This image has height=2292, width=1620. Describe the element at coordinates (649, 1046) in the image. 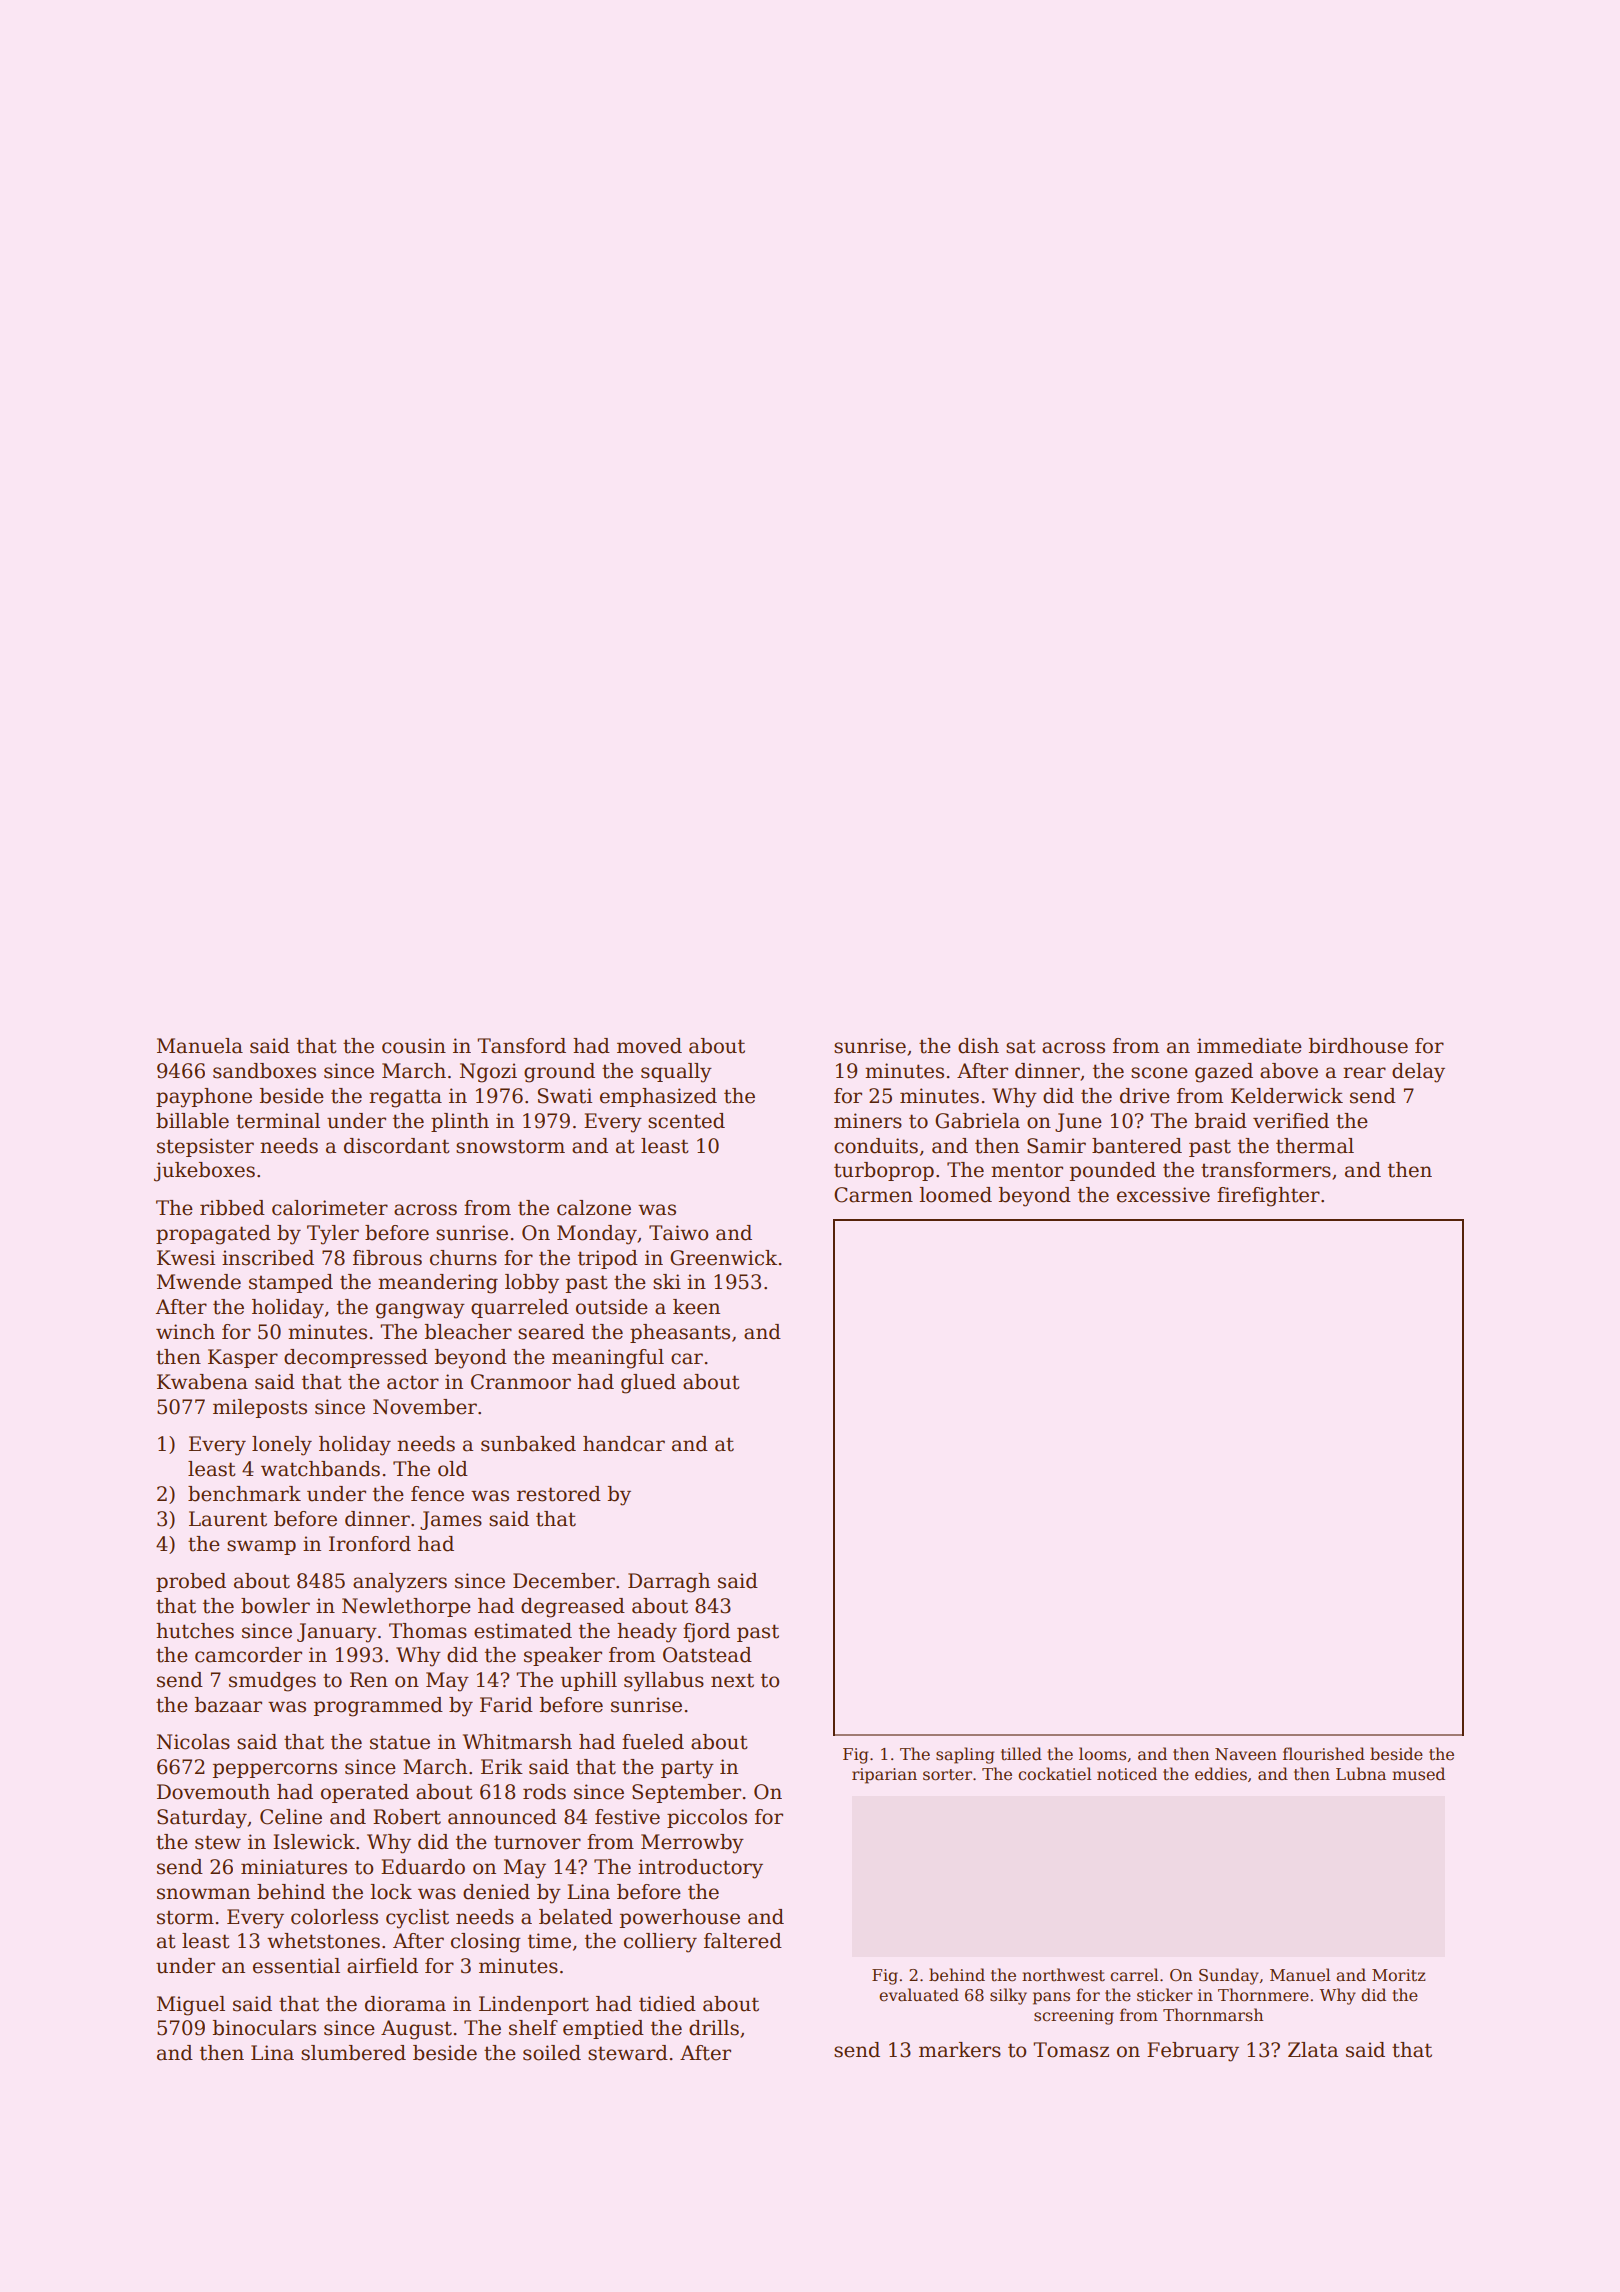

I see `moved` at that location.
